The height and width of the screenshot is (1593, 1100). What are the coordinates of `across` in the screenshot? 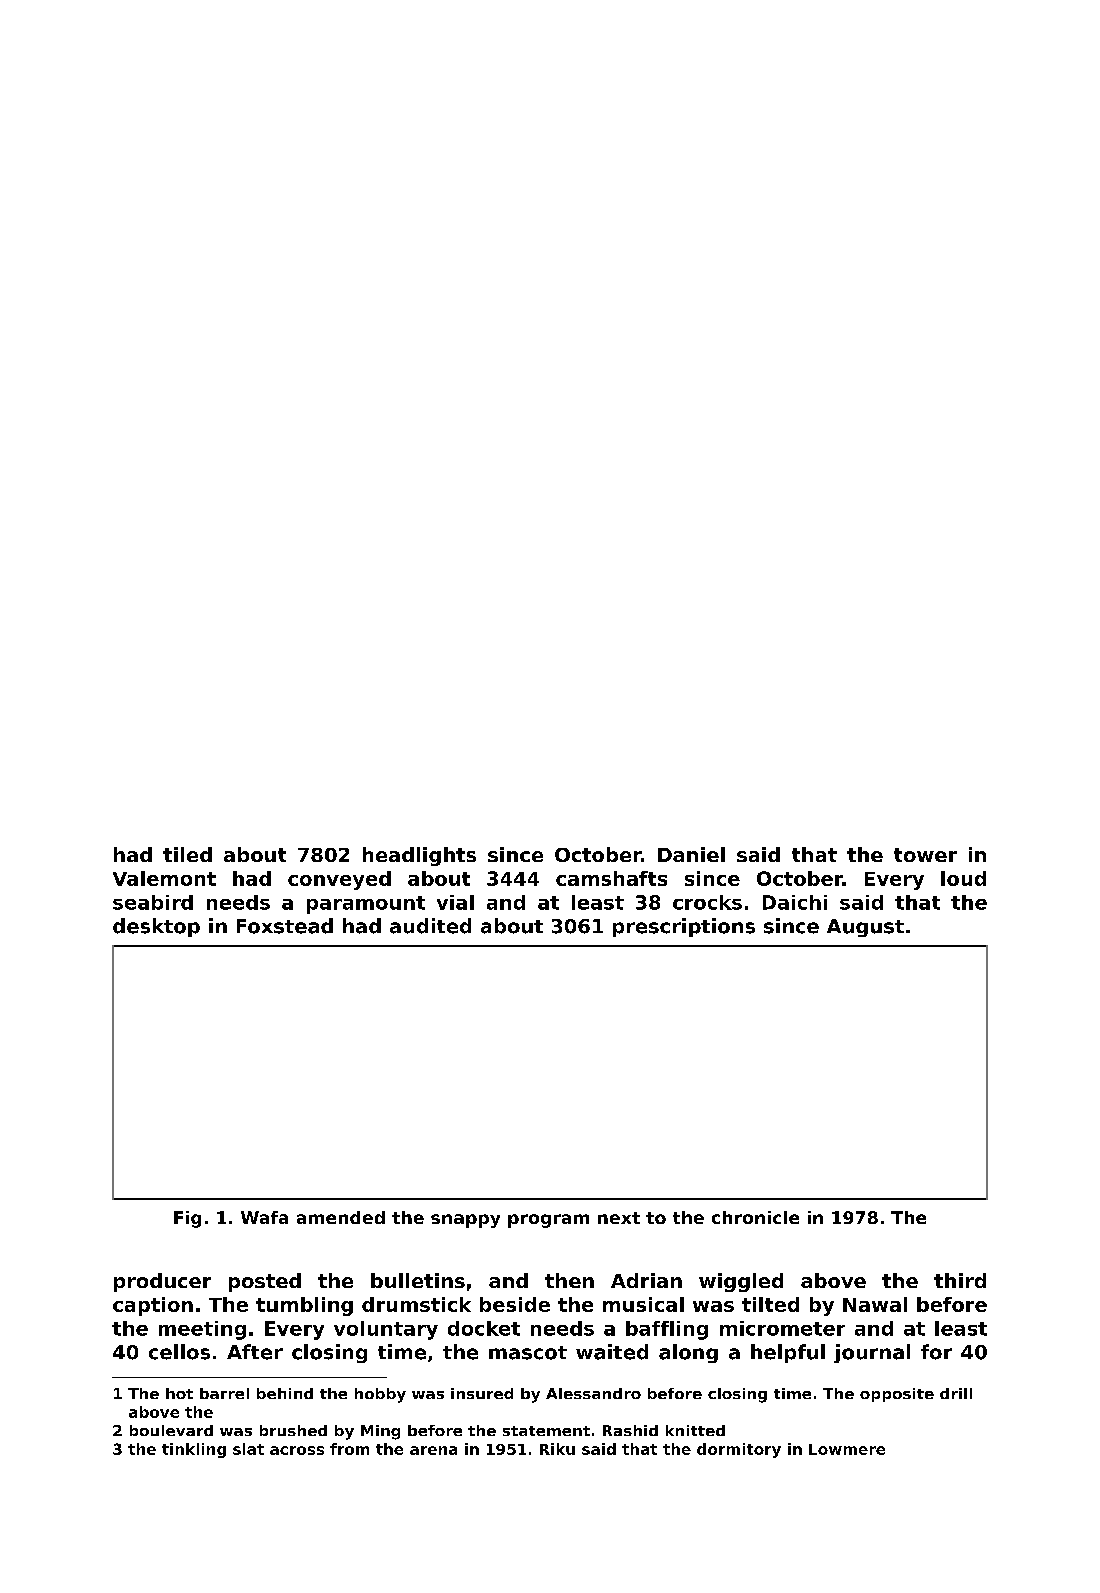 It's located at (297, 1450).
